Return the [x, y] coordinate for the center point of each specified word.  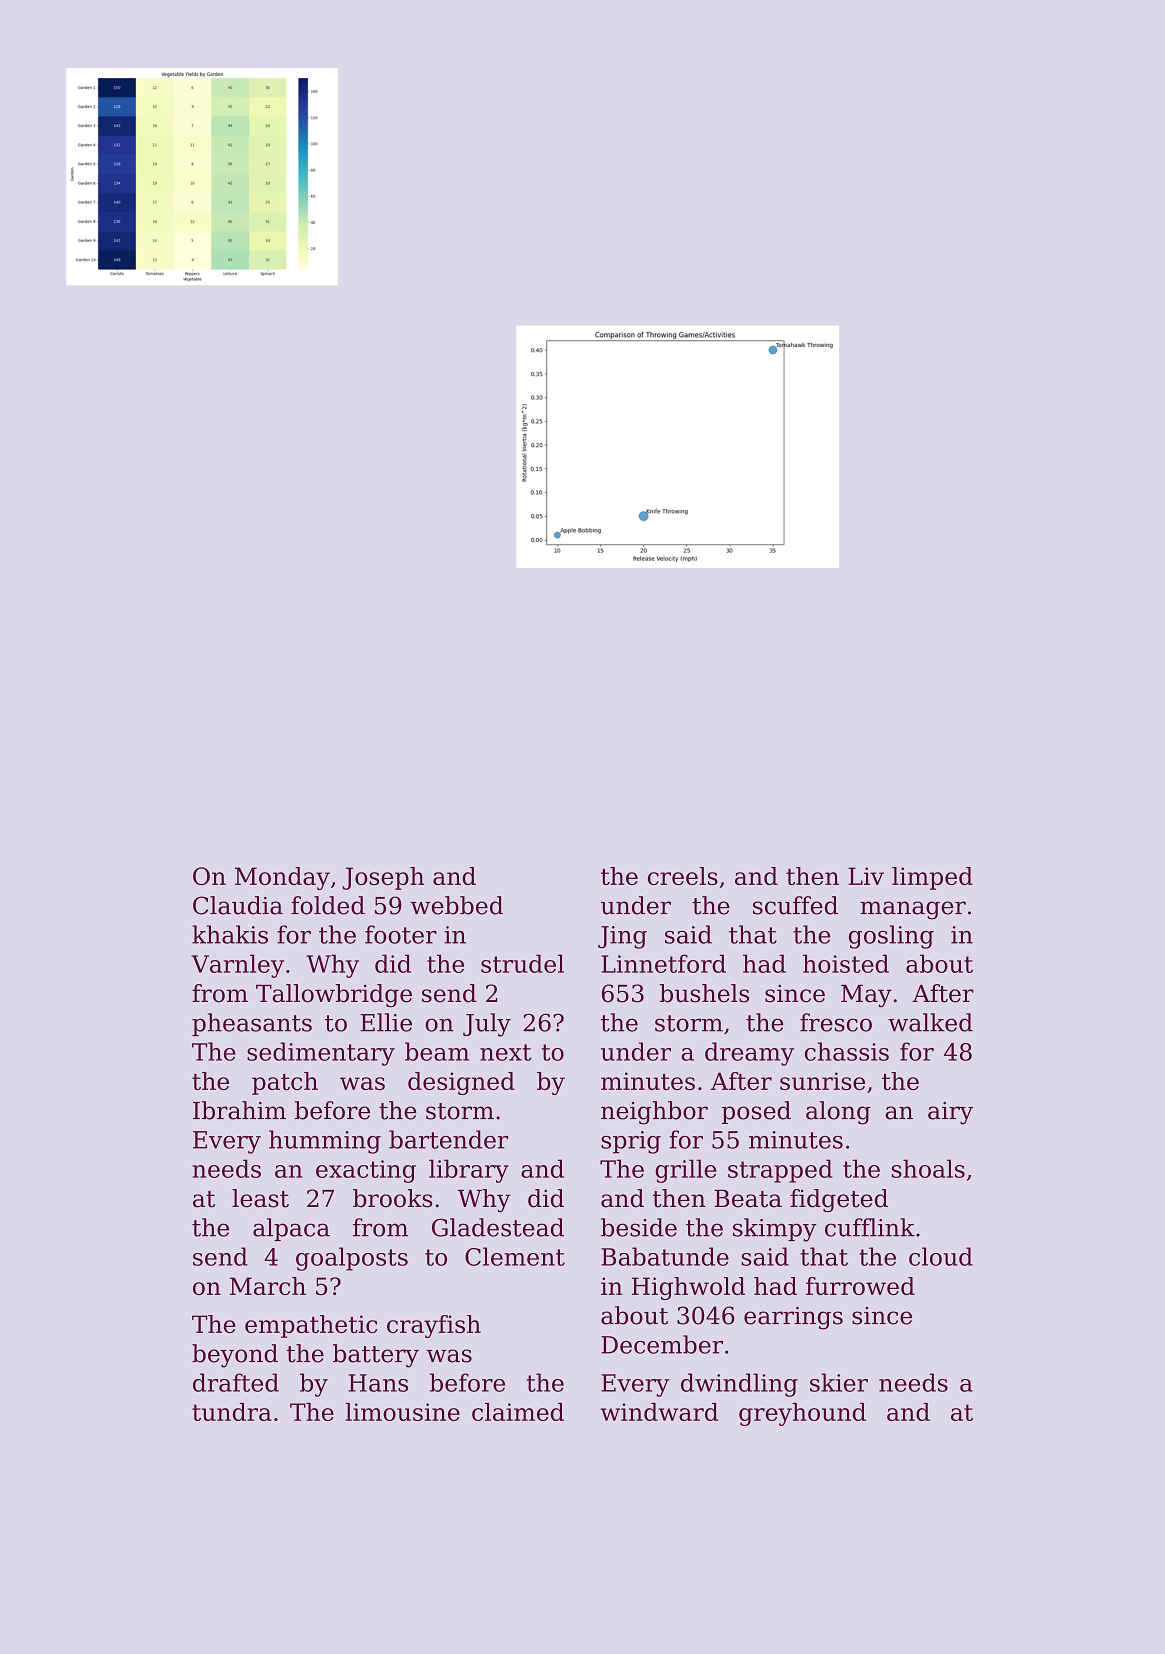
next [505, 1052]
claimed [518, 1412]
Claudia [238, 905]
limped [932, 878]
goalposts [352, 1259]
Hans [378, 1383]
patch [285, 1083]
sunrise [822, 1081]
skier [839, 1382]
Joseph [383, 878]
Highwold [688, 1288]
